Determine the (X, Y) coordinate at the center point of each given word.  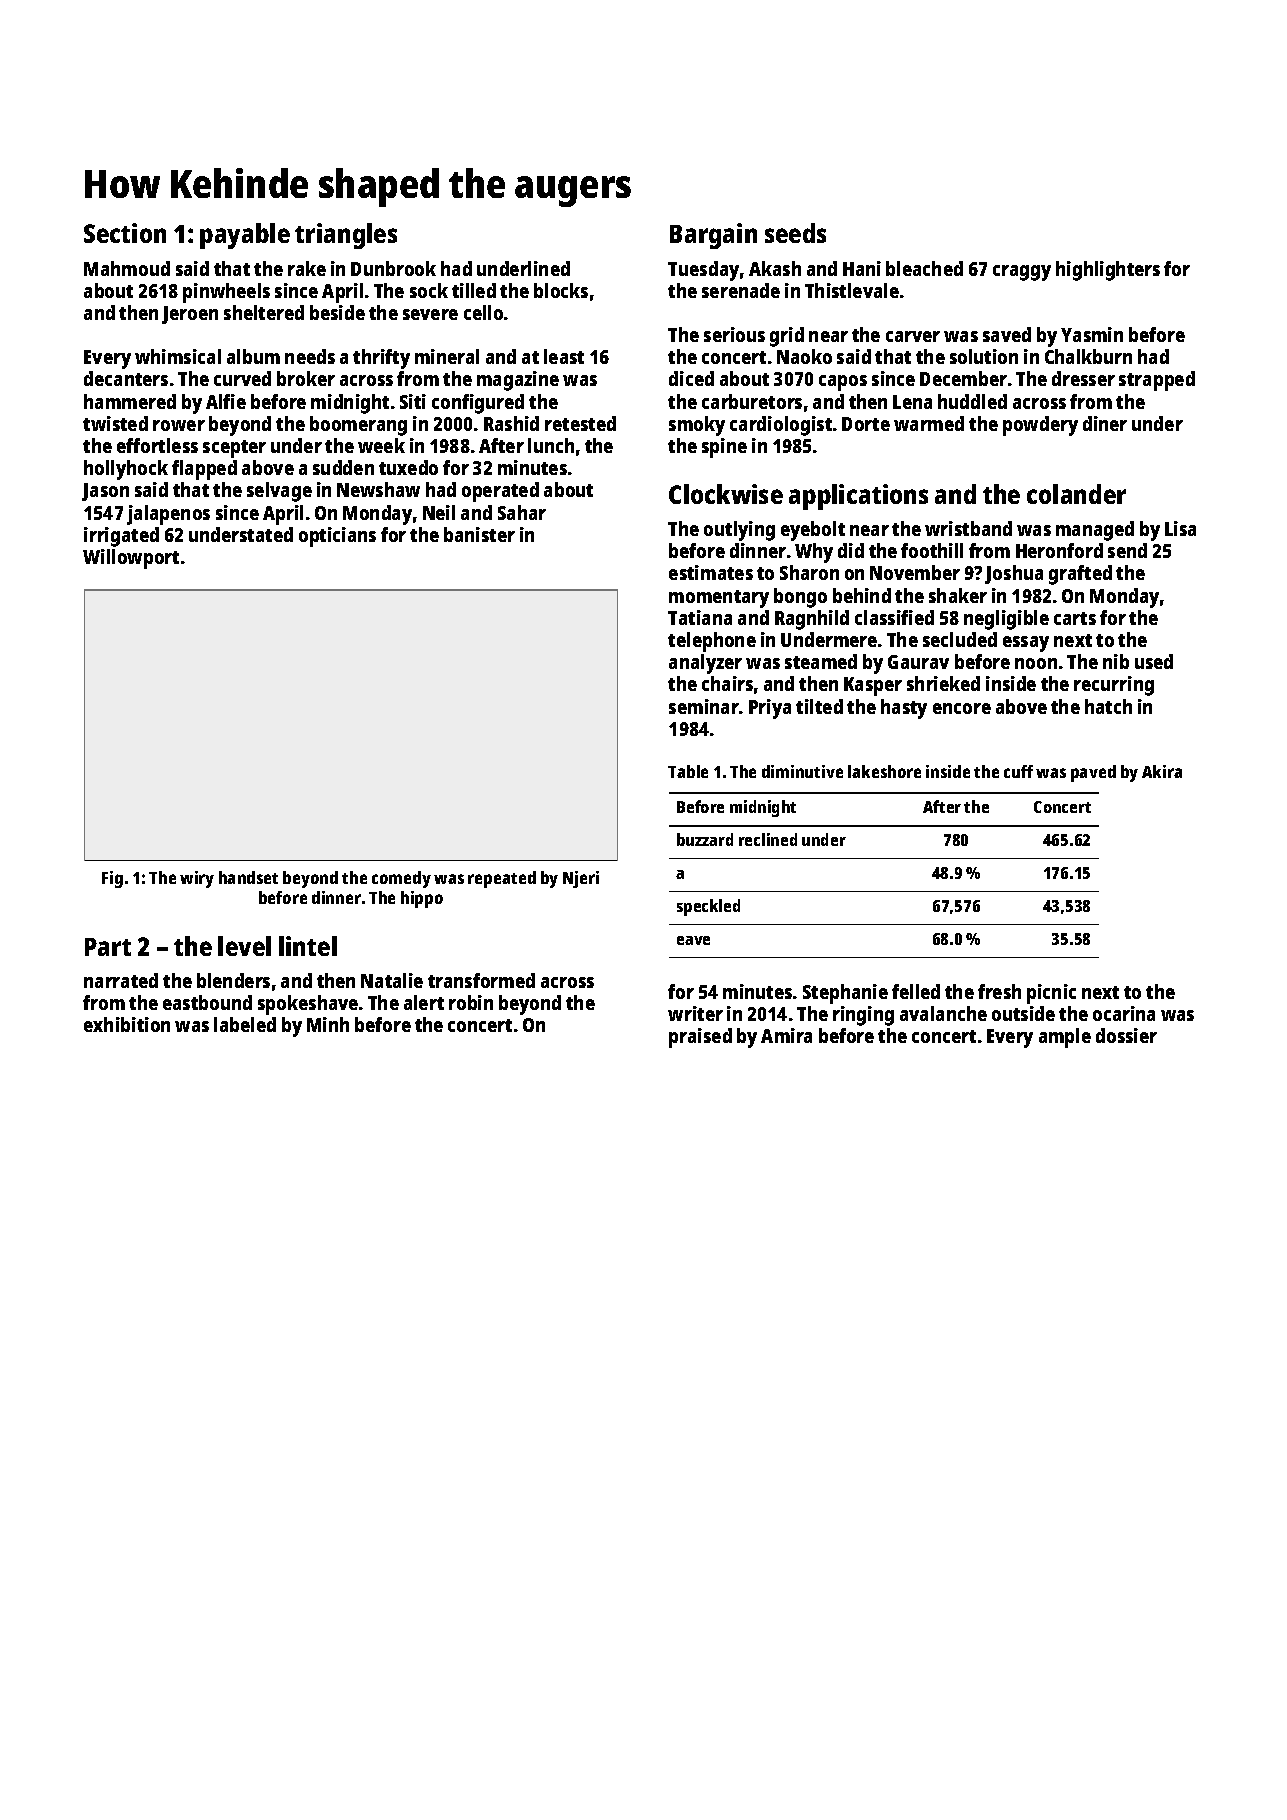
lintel (308, 946)
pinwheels (226, 293)
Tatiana (700, 617)
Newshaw (378, 489)
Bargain (713, 236)
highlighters (1108, 271)
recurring (1114, 686)
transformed (481, 980)
